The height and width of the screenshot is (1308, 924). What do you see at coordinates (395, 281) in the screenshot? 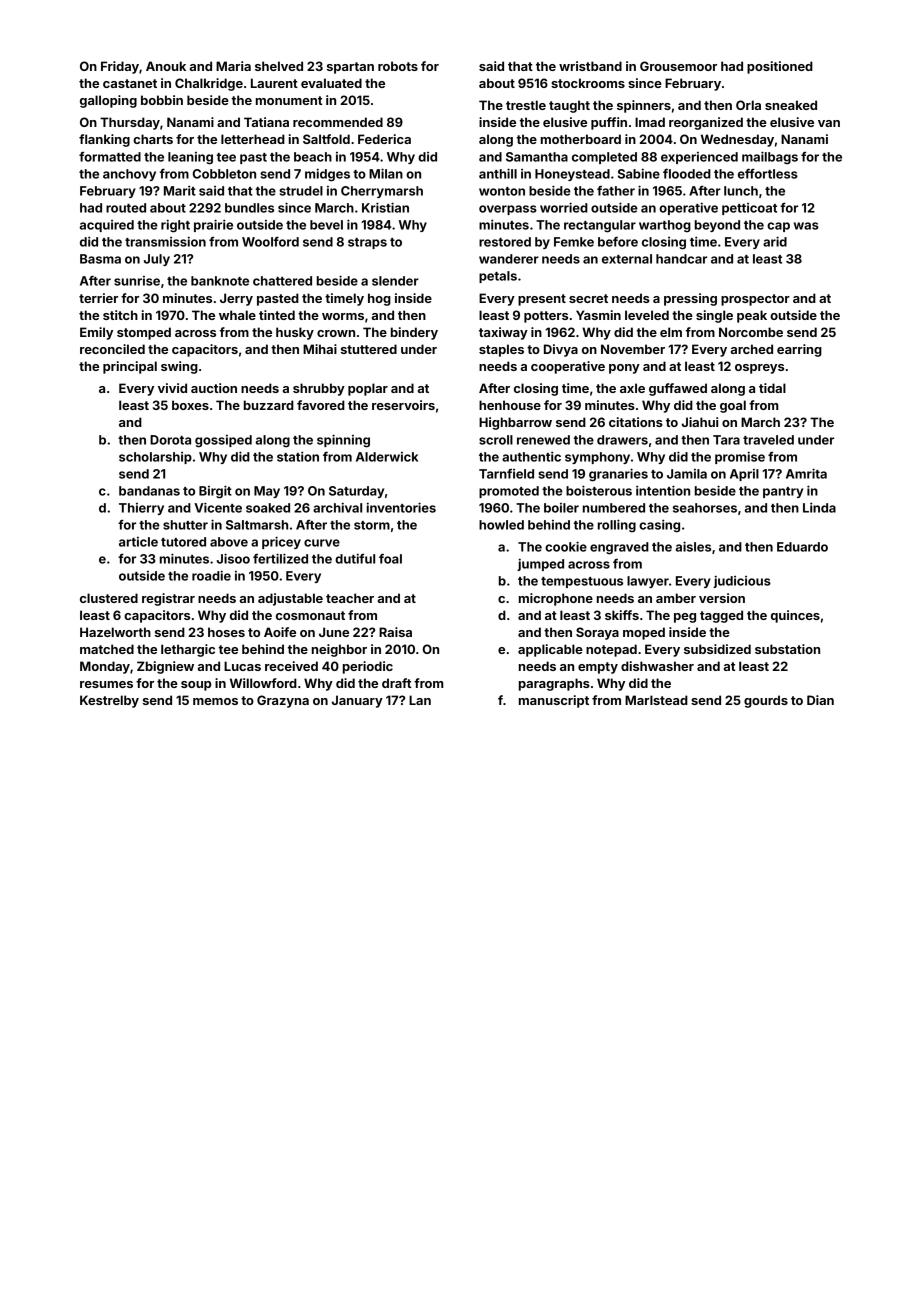
I see `slender` at bounding box center [395, 281].
